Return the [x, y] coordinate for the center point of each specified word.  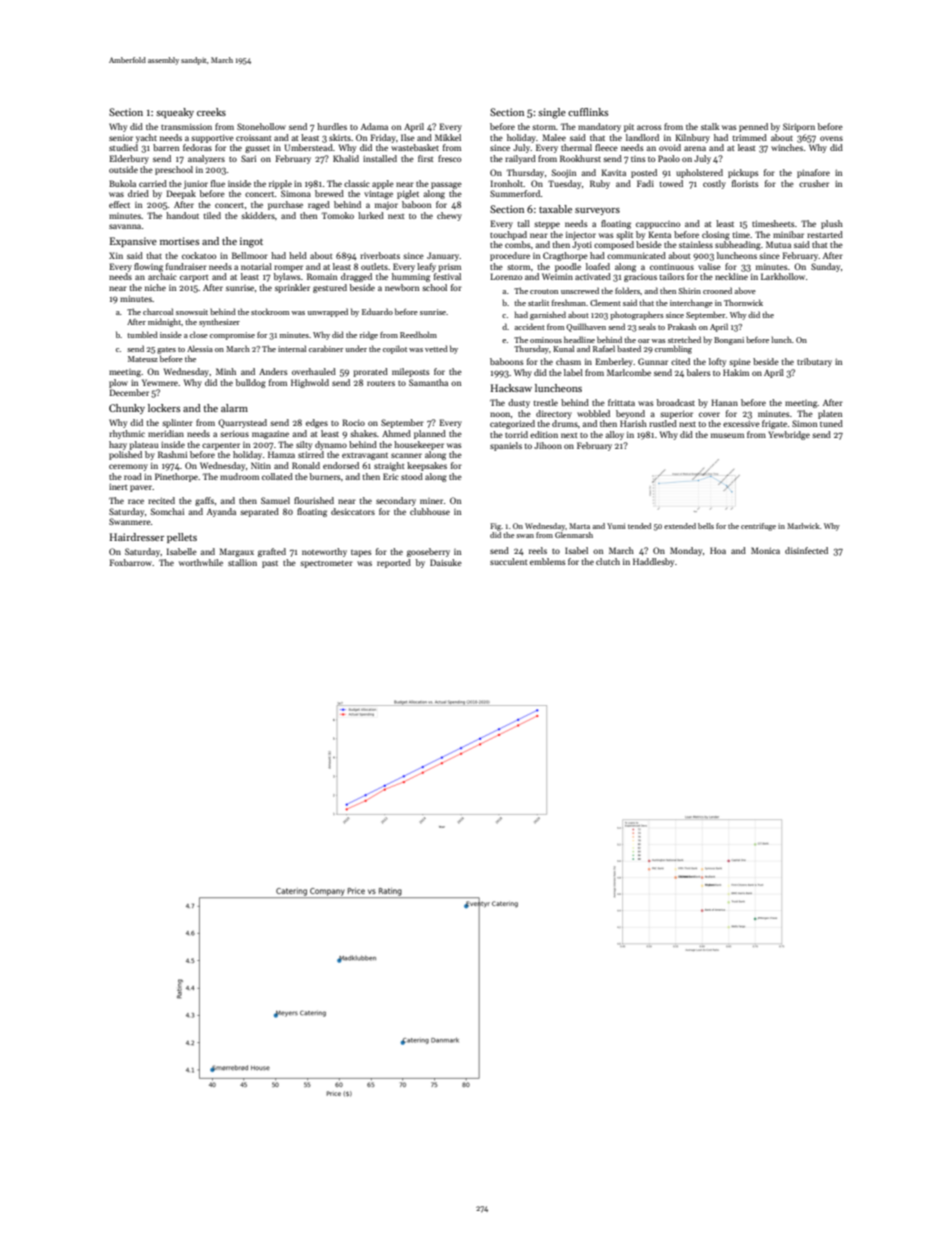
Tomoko [338, 215]
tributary [814, 362]
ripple [280, 184]
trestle [545, 402]
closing [716, 235]
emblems [547, 561]
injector [581, 235]
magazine [270, 434]
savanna [125, 226]
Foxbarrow [130, 562]
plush [832, 224]
